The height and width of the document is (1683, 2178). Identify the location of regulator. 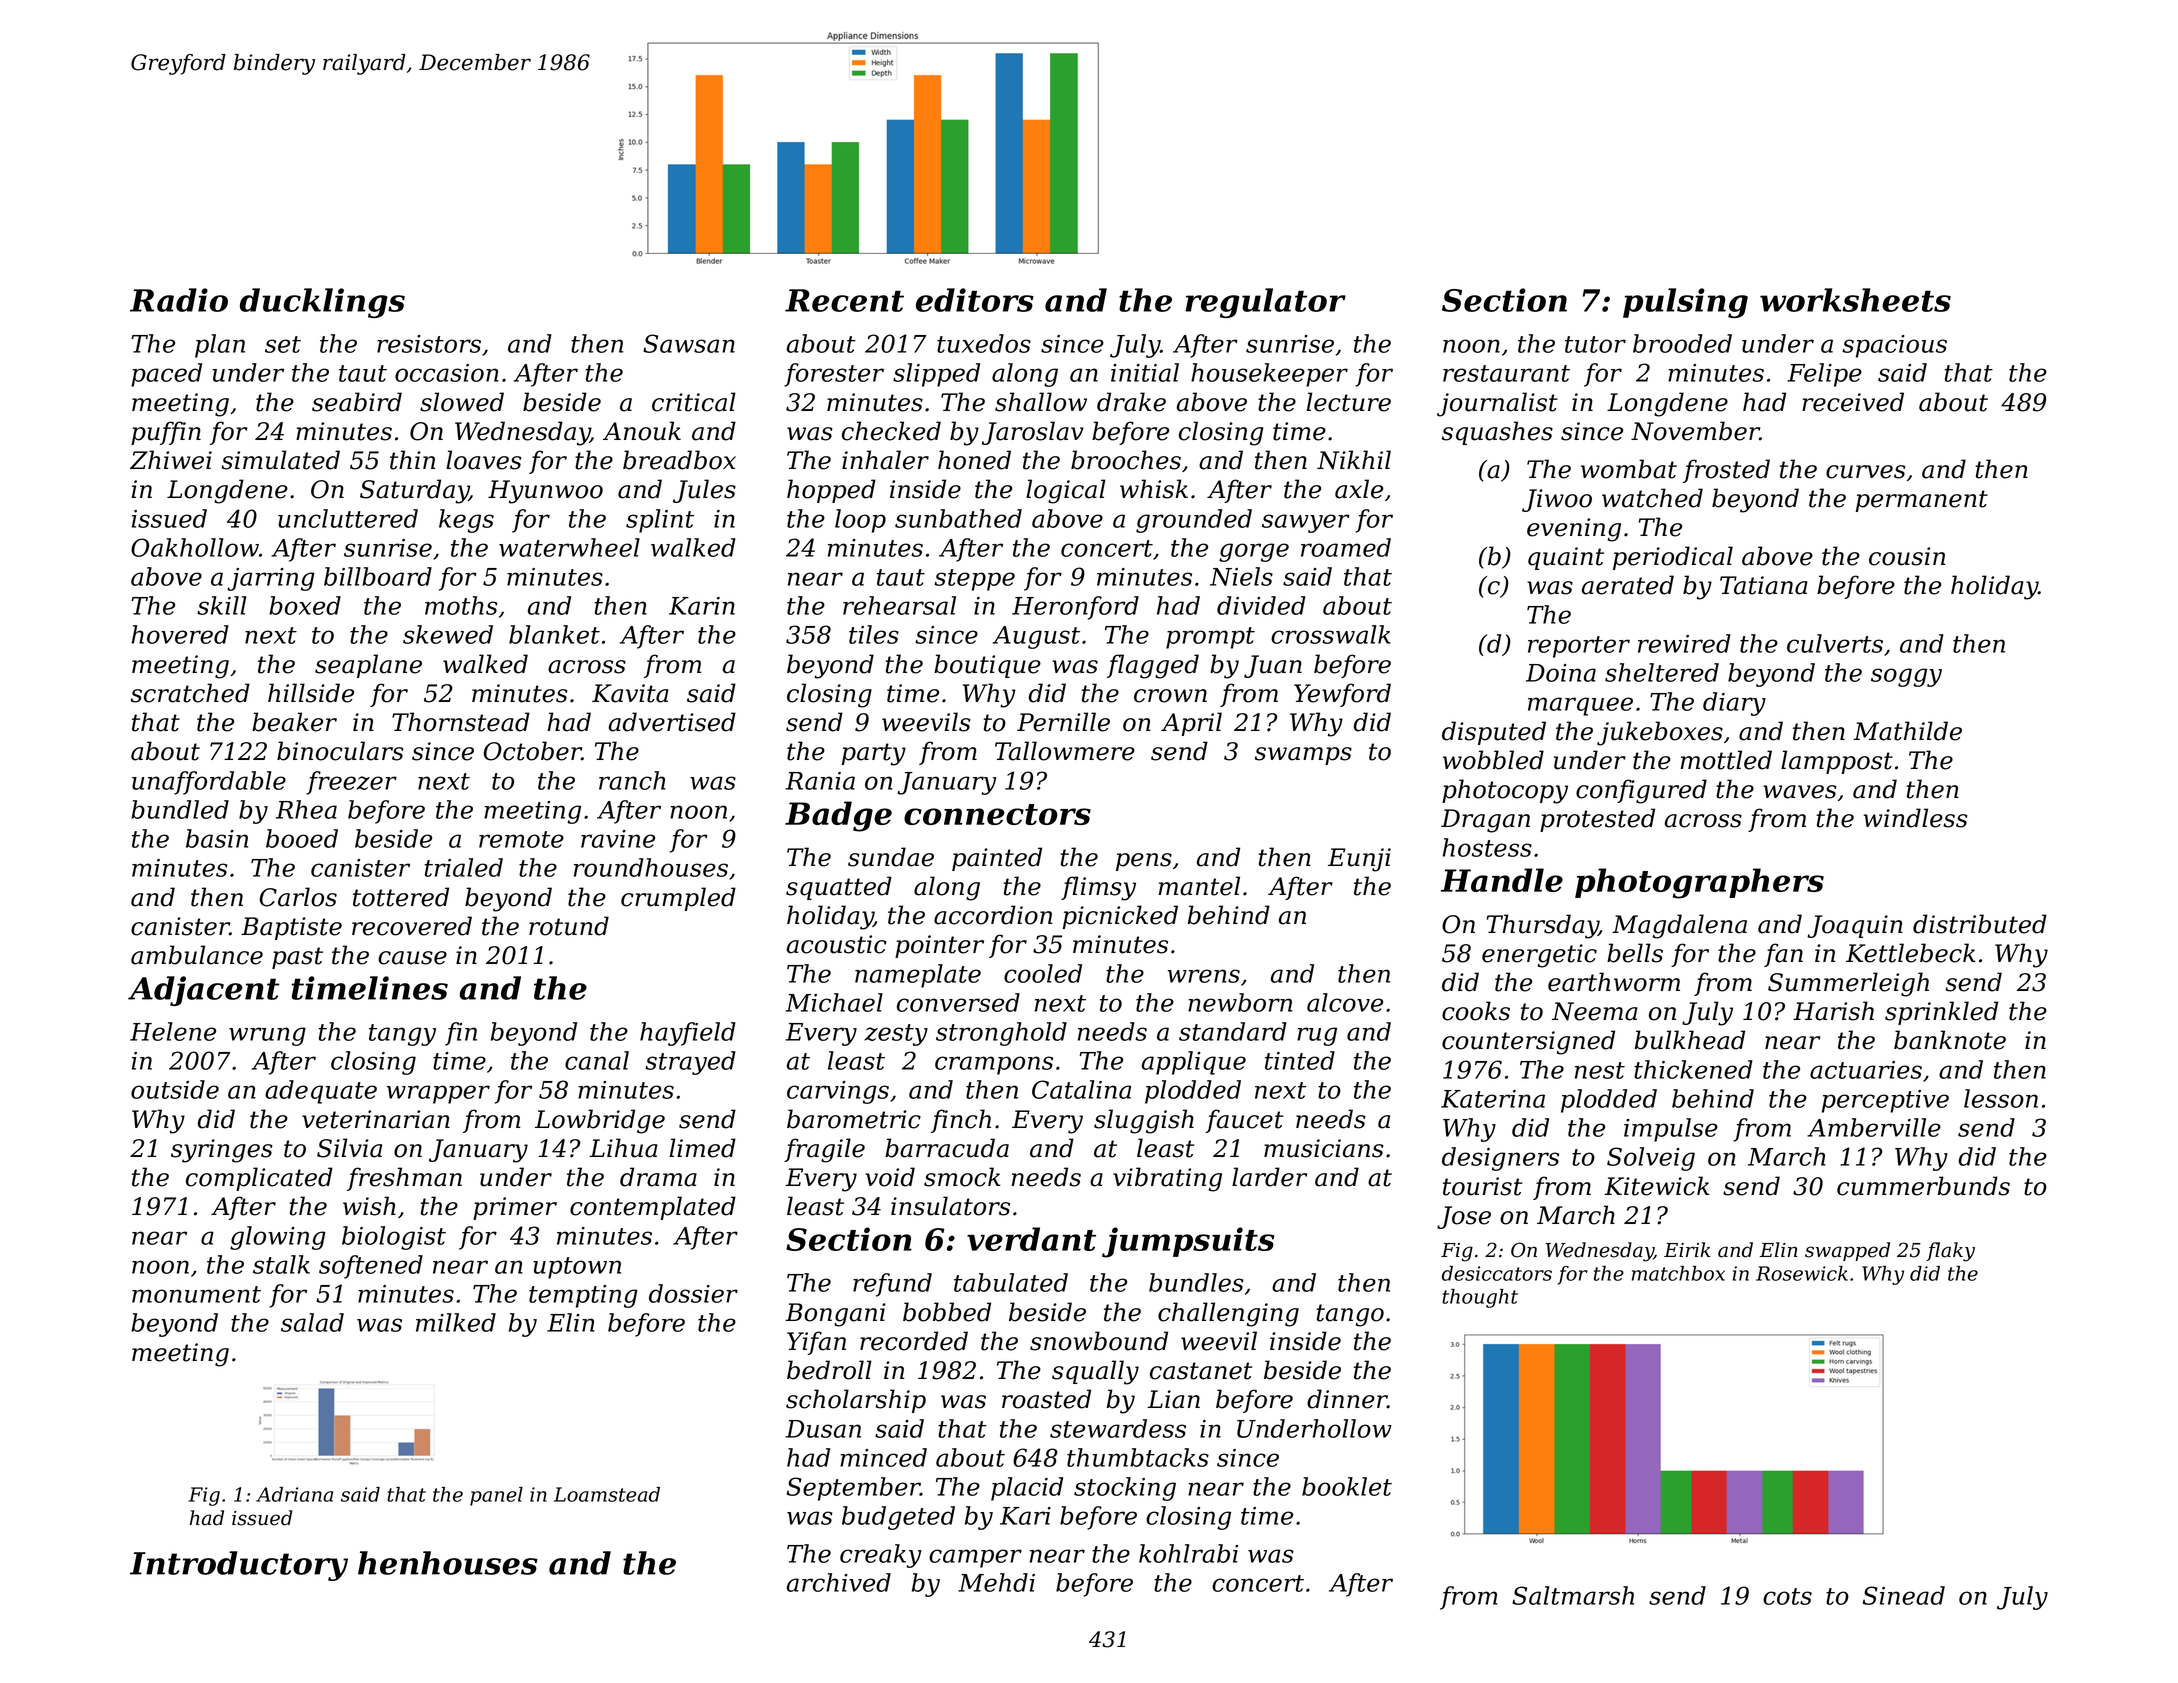
(1265, 303).
